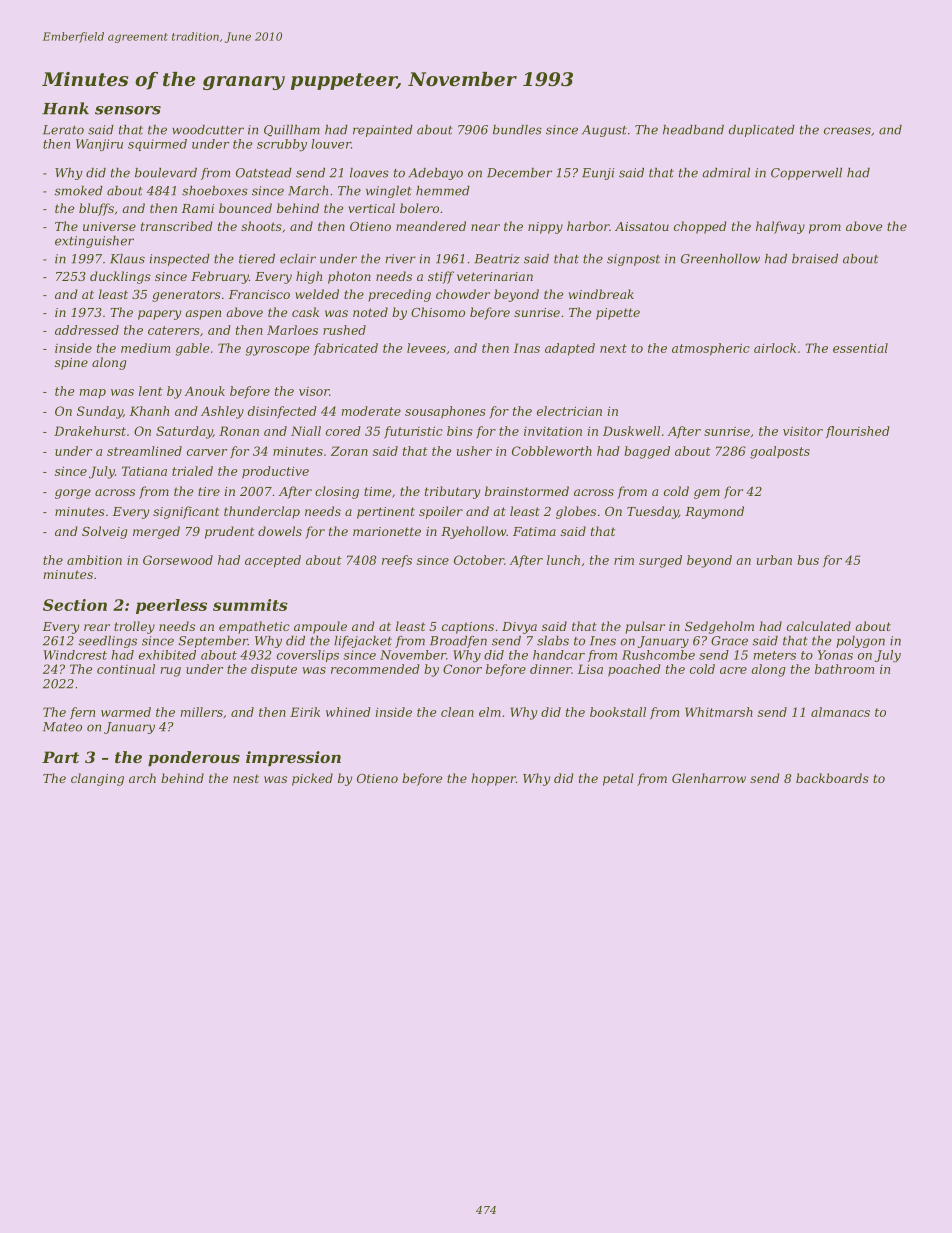 This page has height=1233, width=952. Describe the element at coordinates (645, 627) in the page. I see `pulsar` at that location.
